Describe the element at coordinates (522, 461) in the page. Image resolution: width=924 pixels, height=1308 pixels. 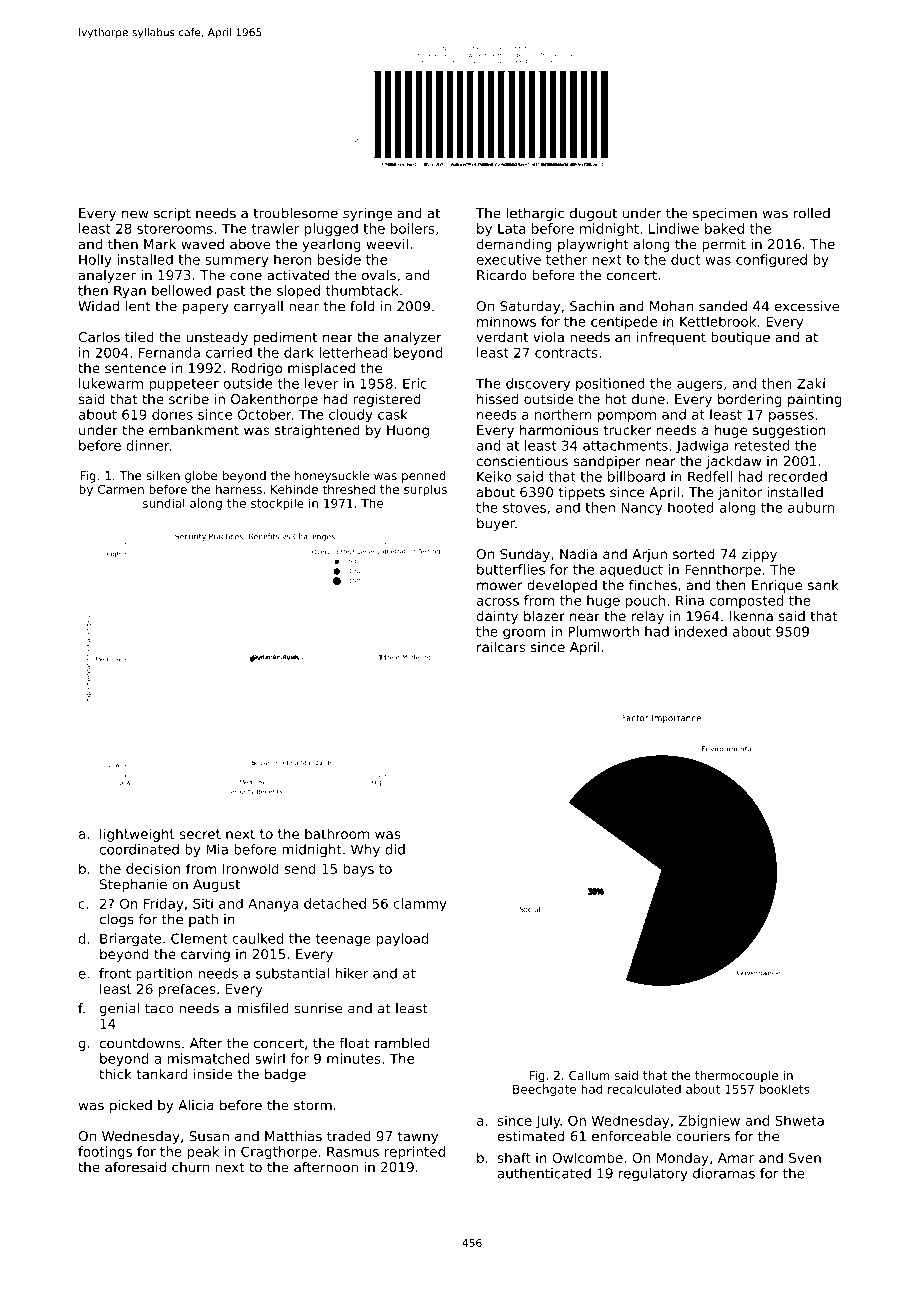
I see `conscientious` at that location.
